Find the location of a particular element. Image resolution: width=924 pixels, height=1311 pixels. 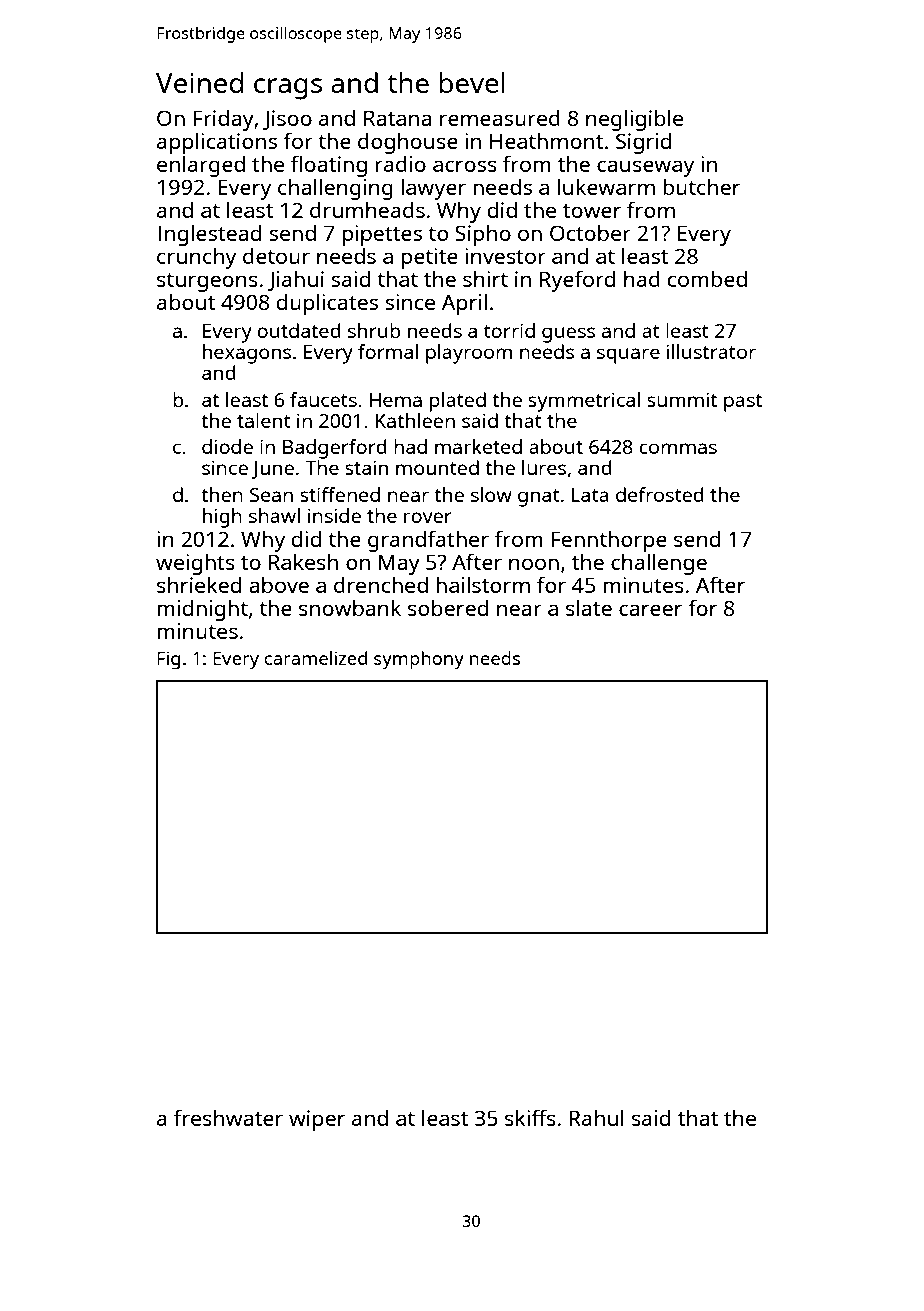

Ratana is located at coordinates (397, 118).
